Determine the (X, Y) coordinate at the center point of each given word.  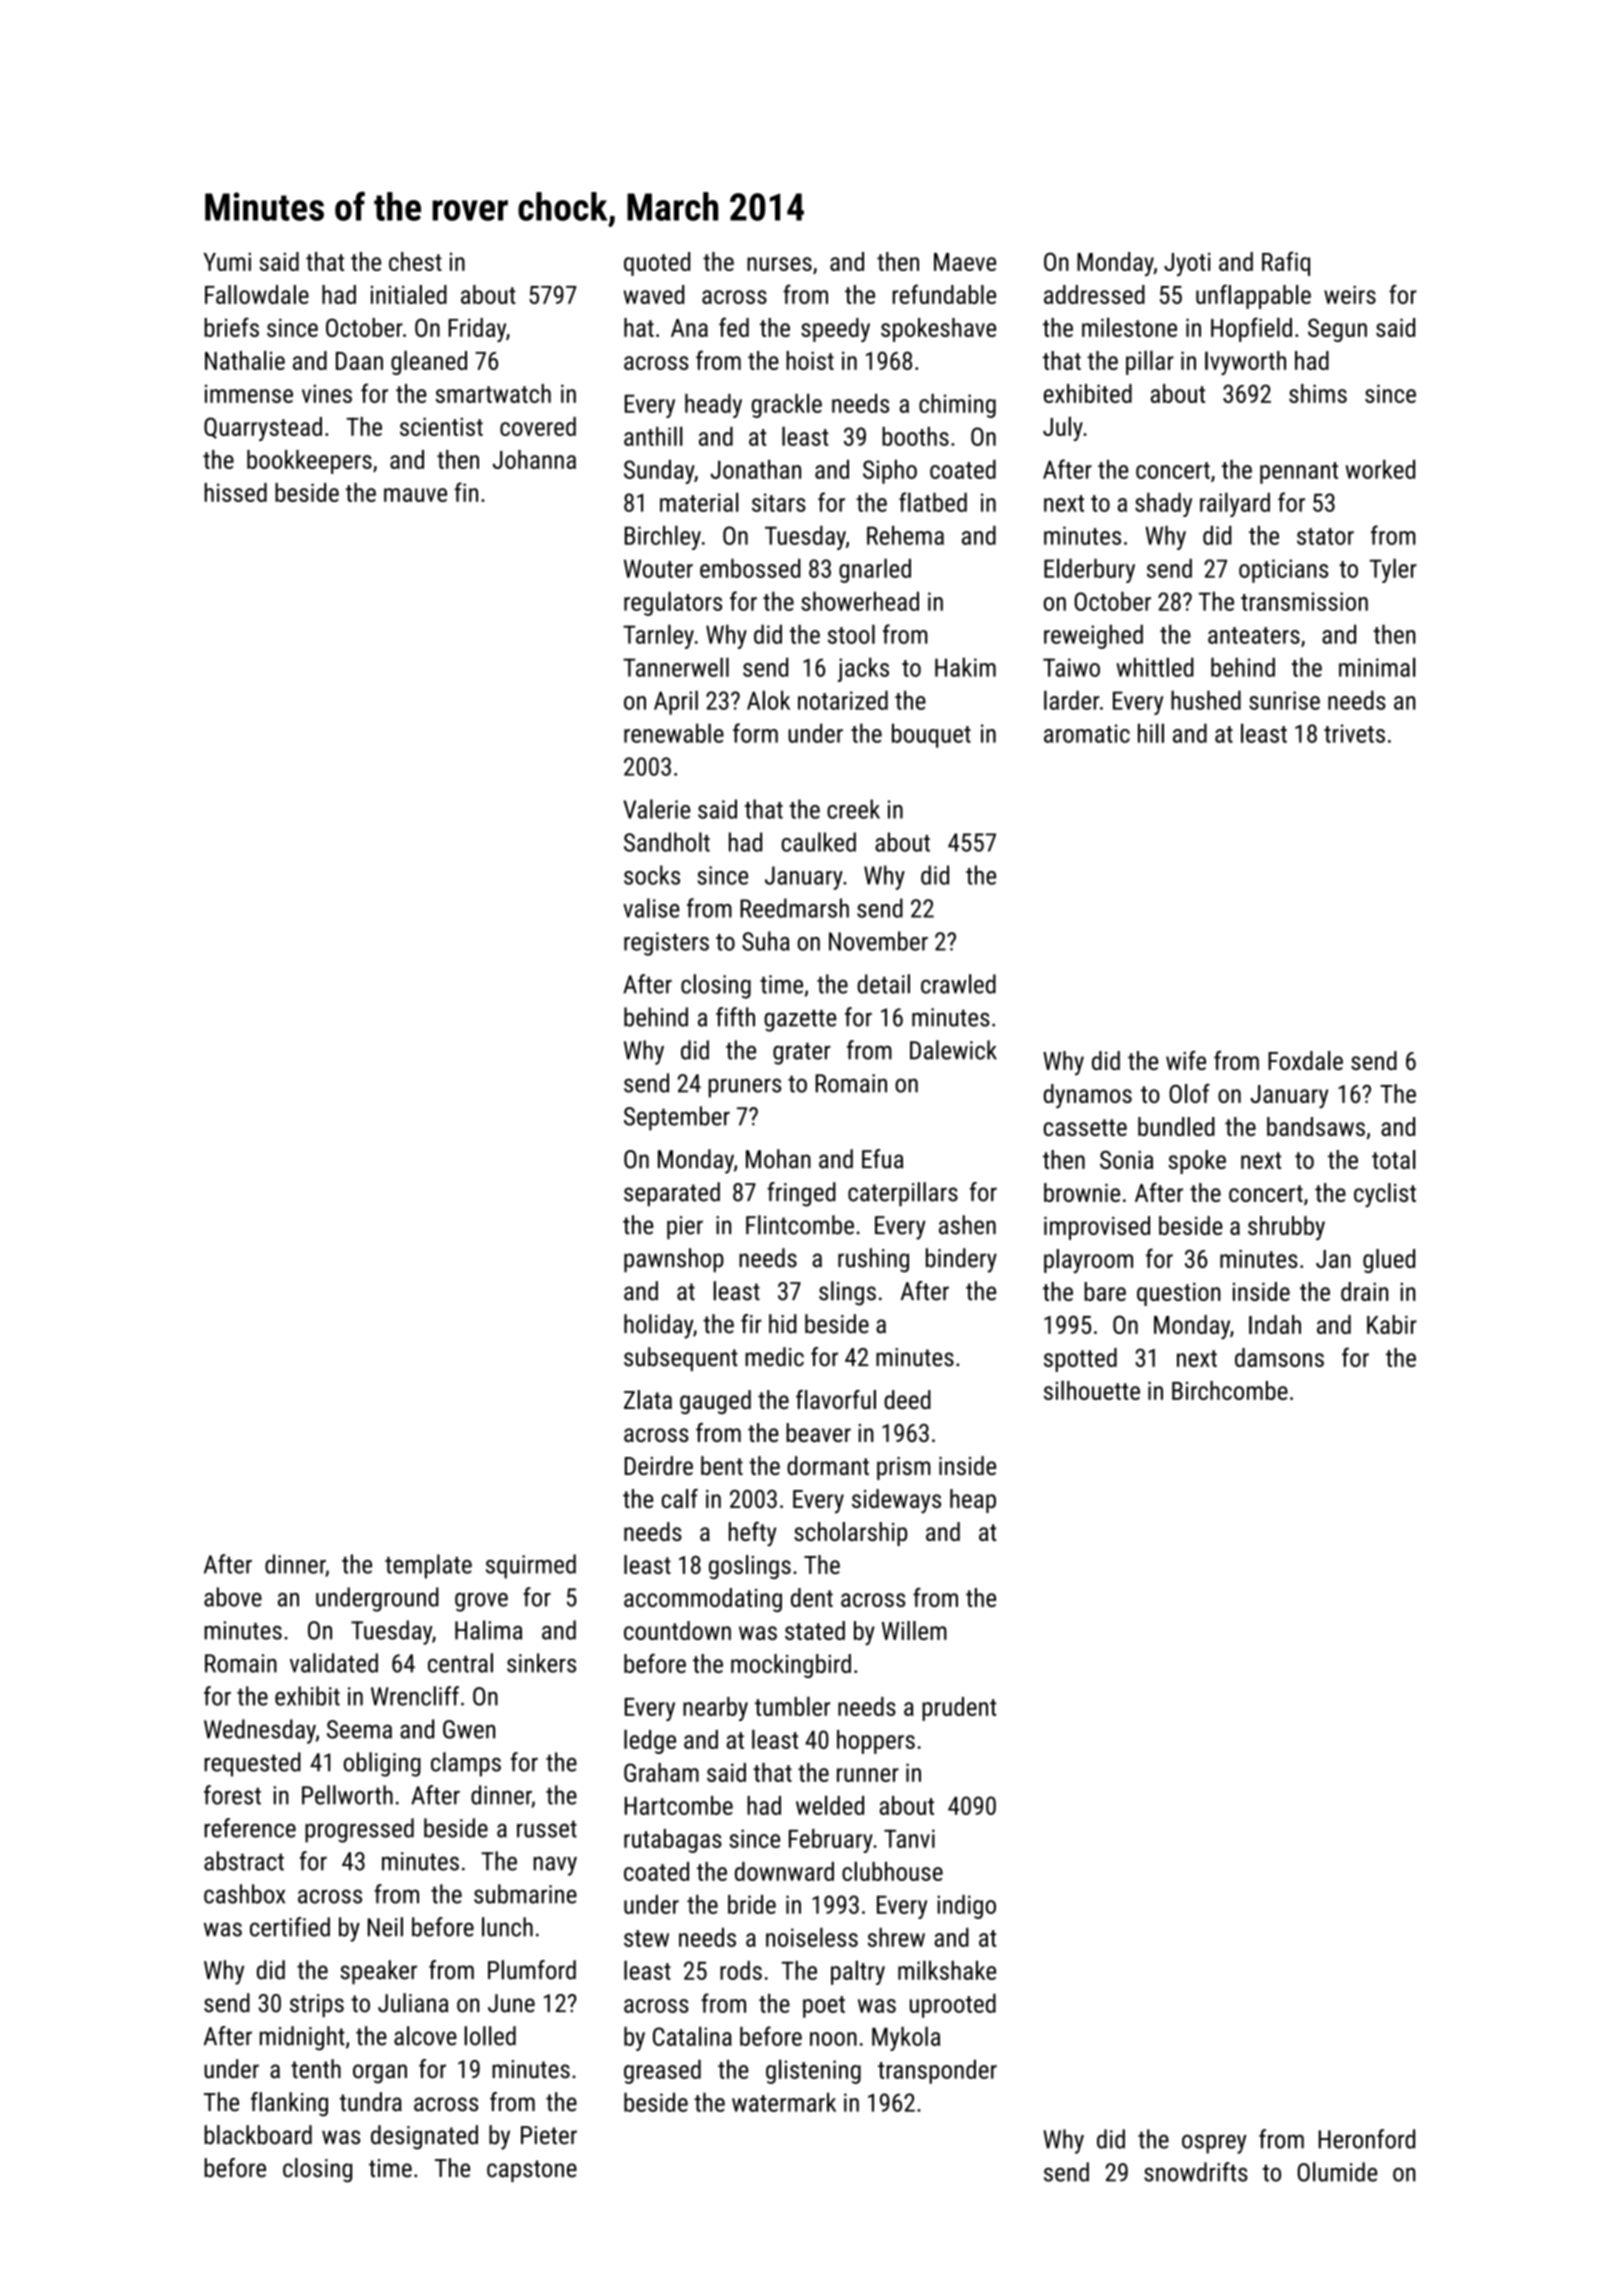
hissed (235, 492)
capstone (532, 2171)
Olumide (1337, 2172)
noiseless (812, 1937)
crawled (958, 984)
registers (666, 944)
